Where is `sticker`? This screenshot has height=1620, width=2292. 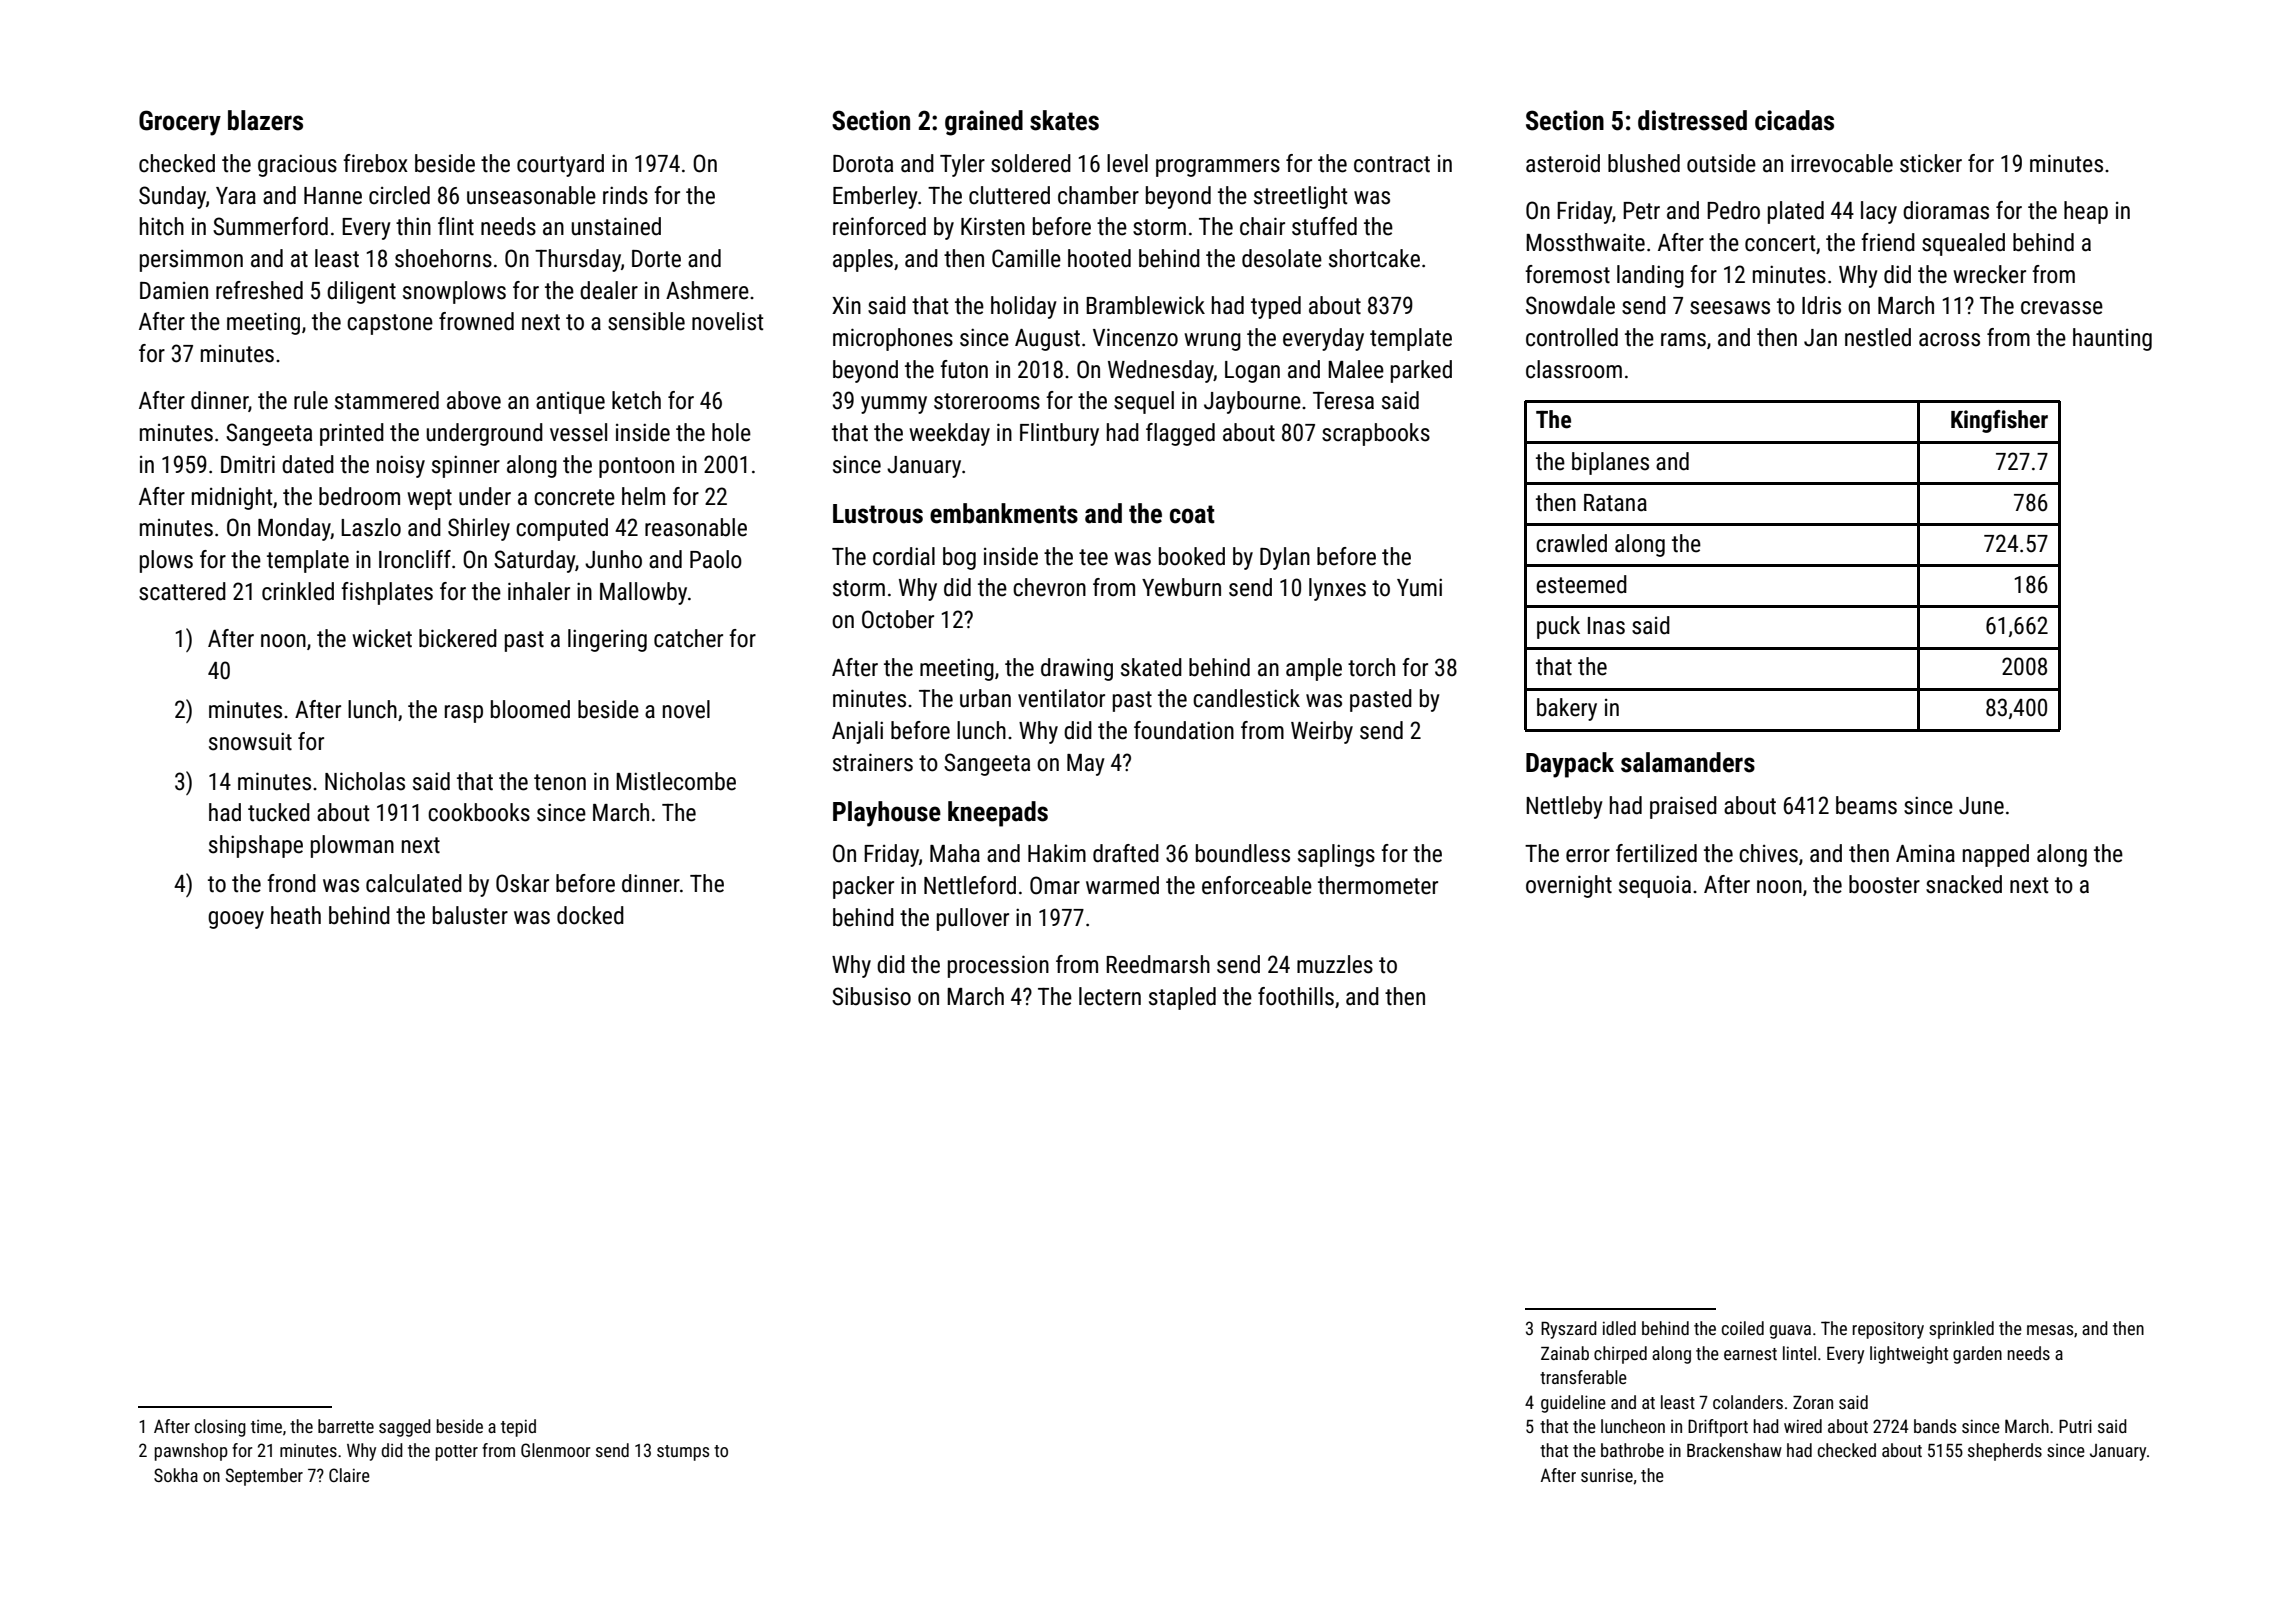
sticker is located at coordinates (1931, 163).
